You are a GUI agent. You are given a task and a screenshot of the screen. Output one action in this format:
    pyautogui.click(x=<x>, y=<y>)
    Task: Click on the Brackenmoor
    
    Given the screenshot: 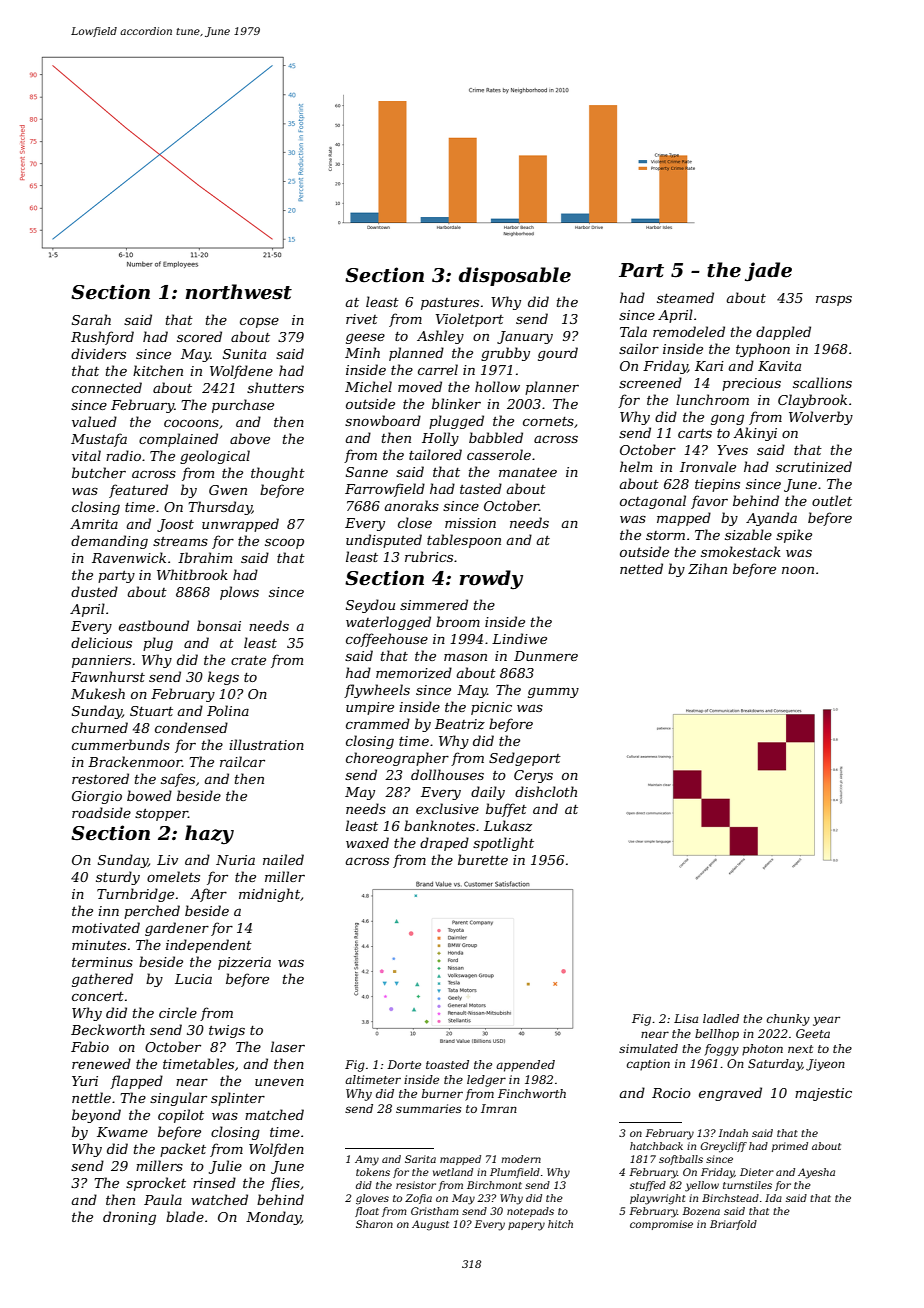 What is the action you would take?
    pyautogui.click(x=135, y=761)
